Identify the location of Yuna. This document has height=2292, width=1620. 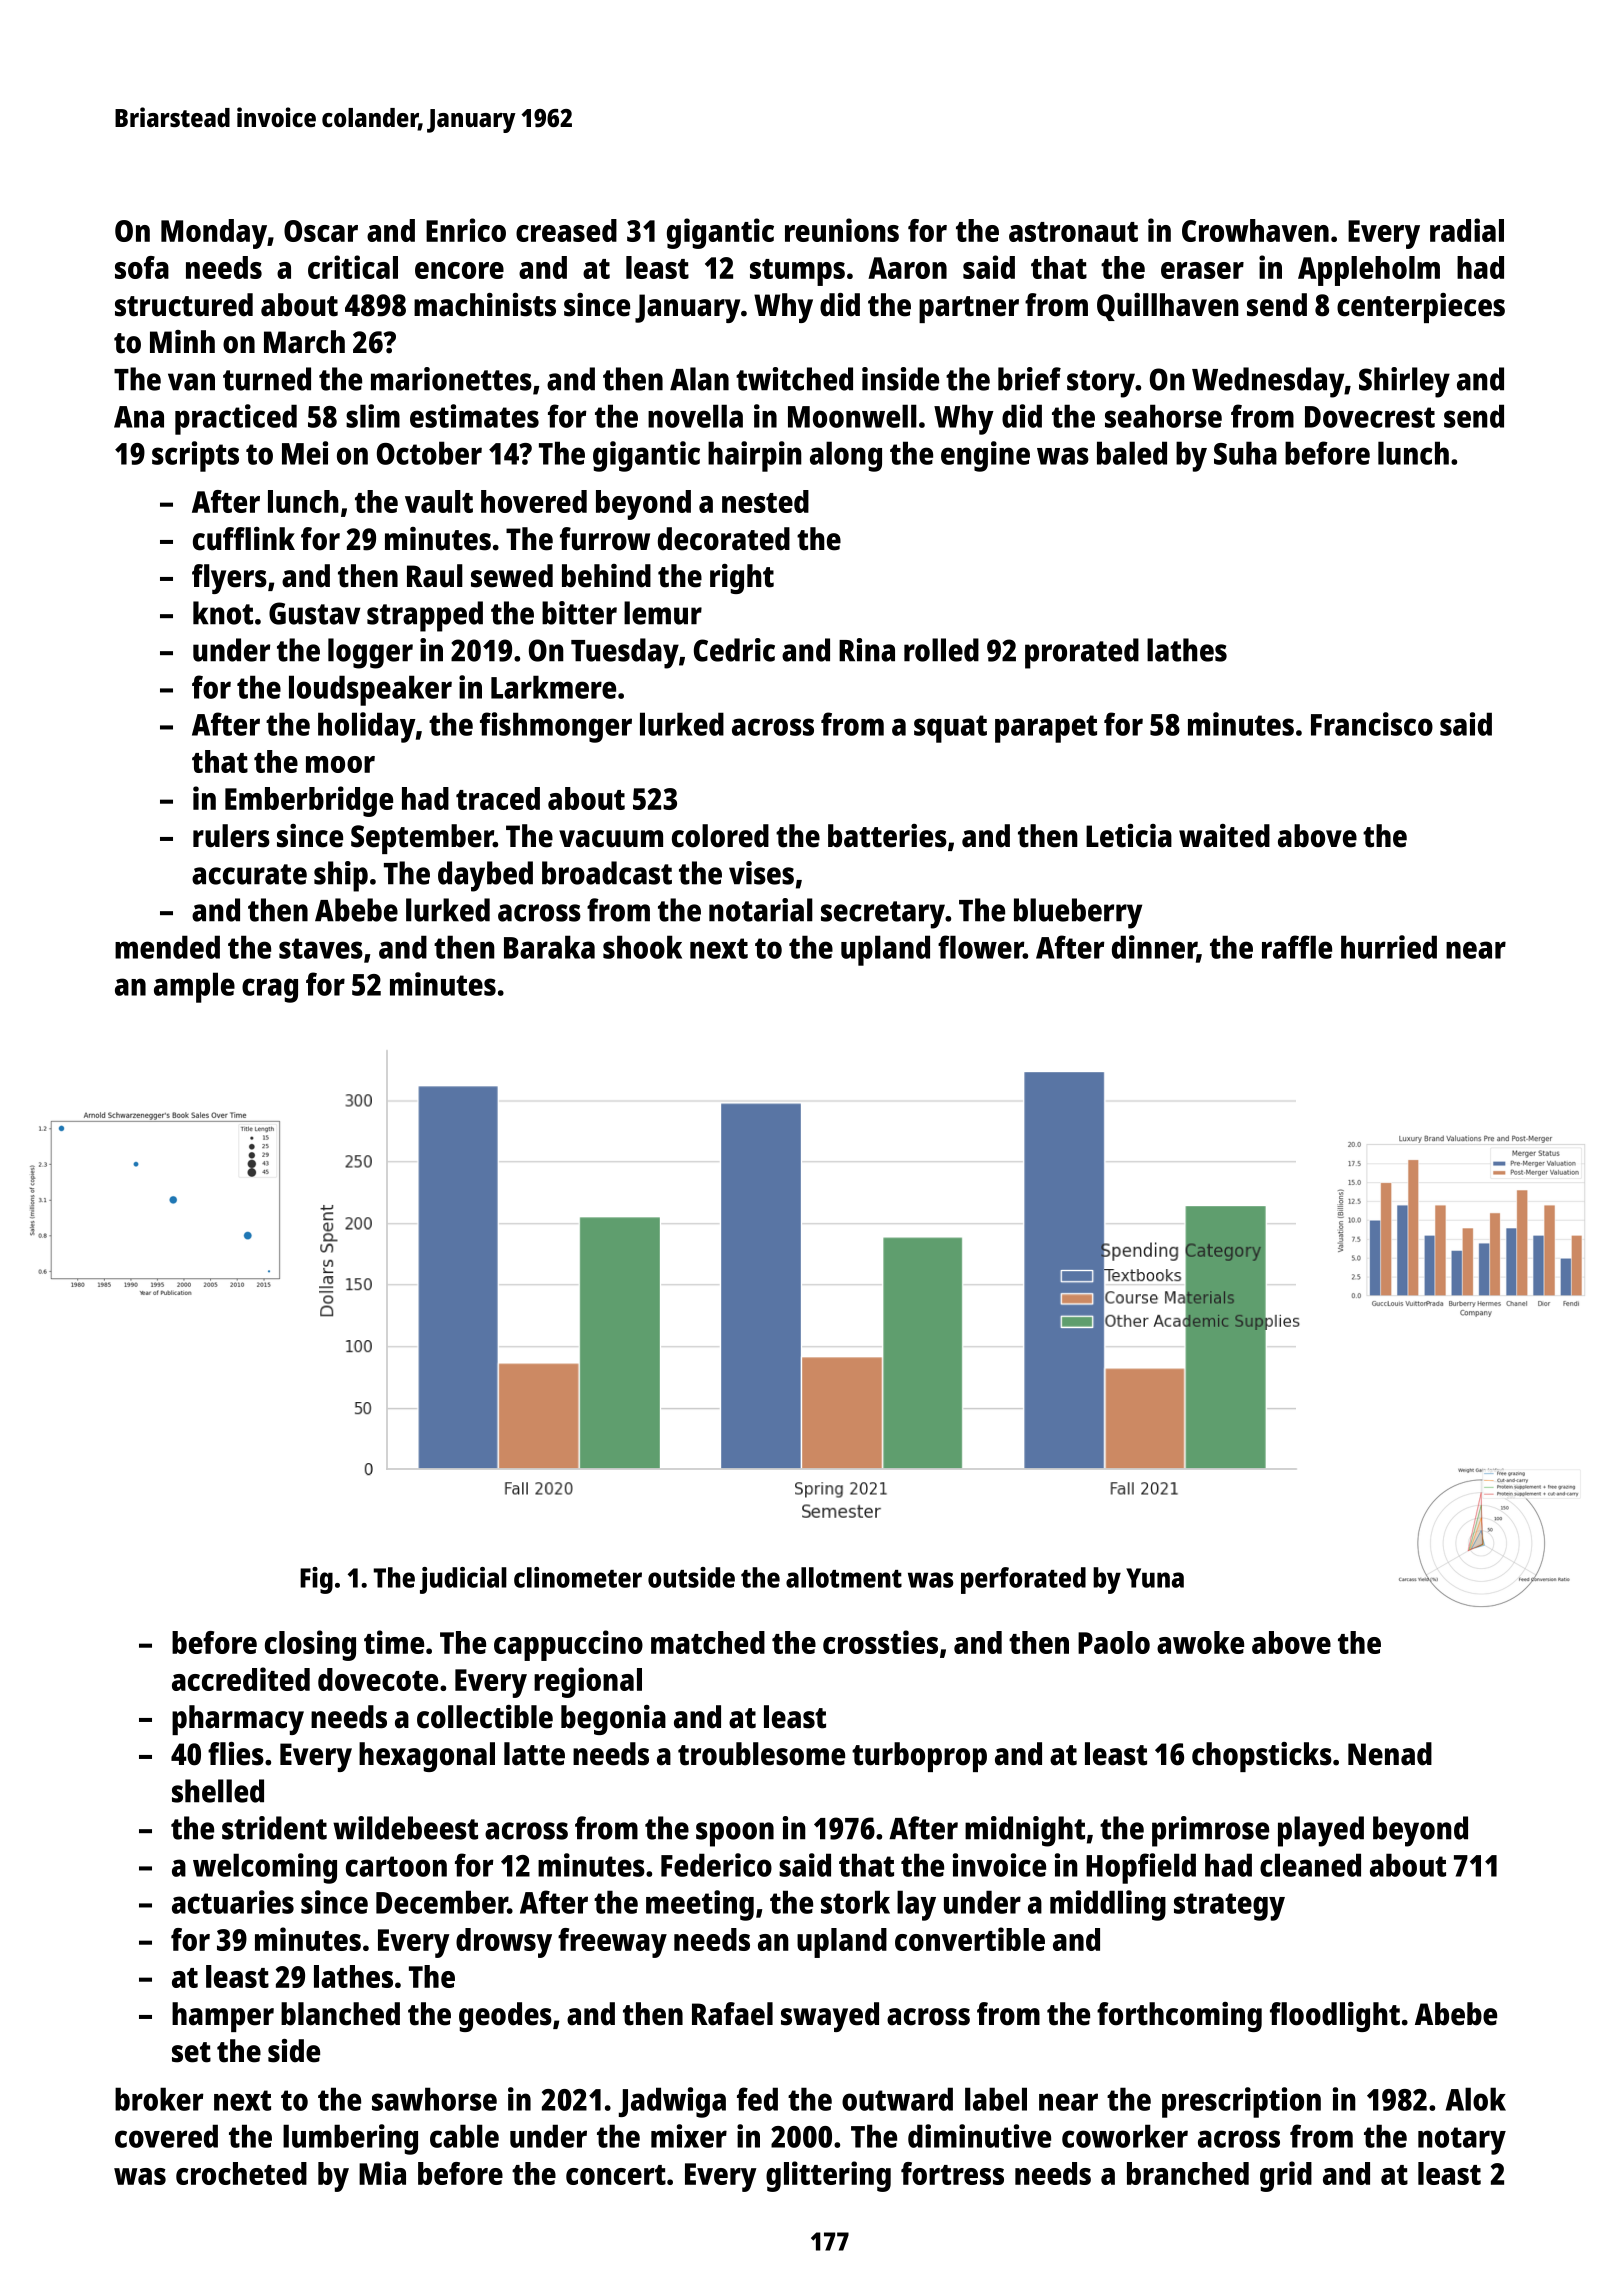
(1155, 1578).
